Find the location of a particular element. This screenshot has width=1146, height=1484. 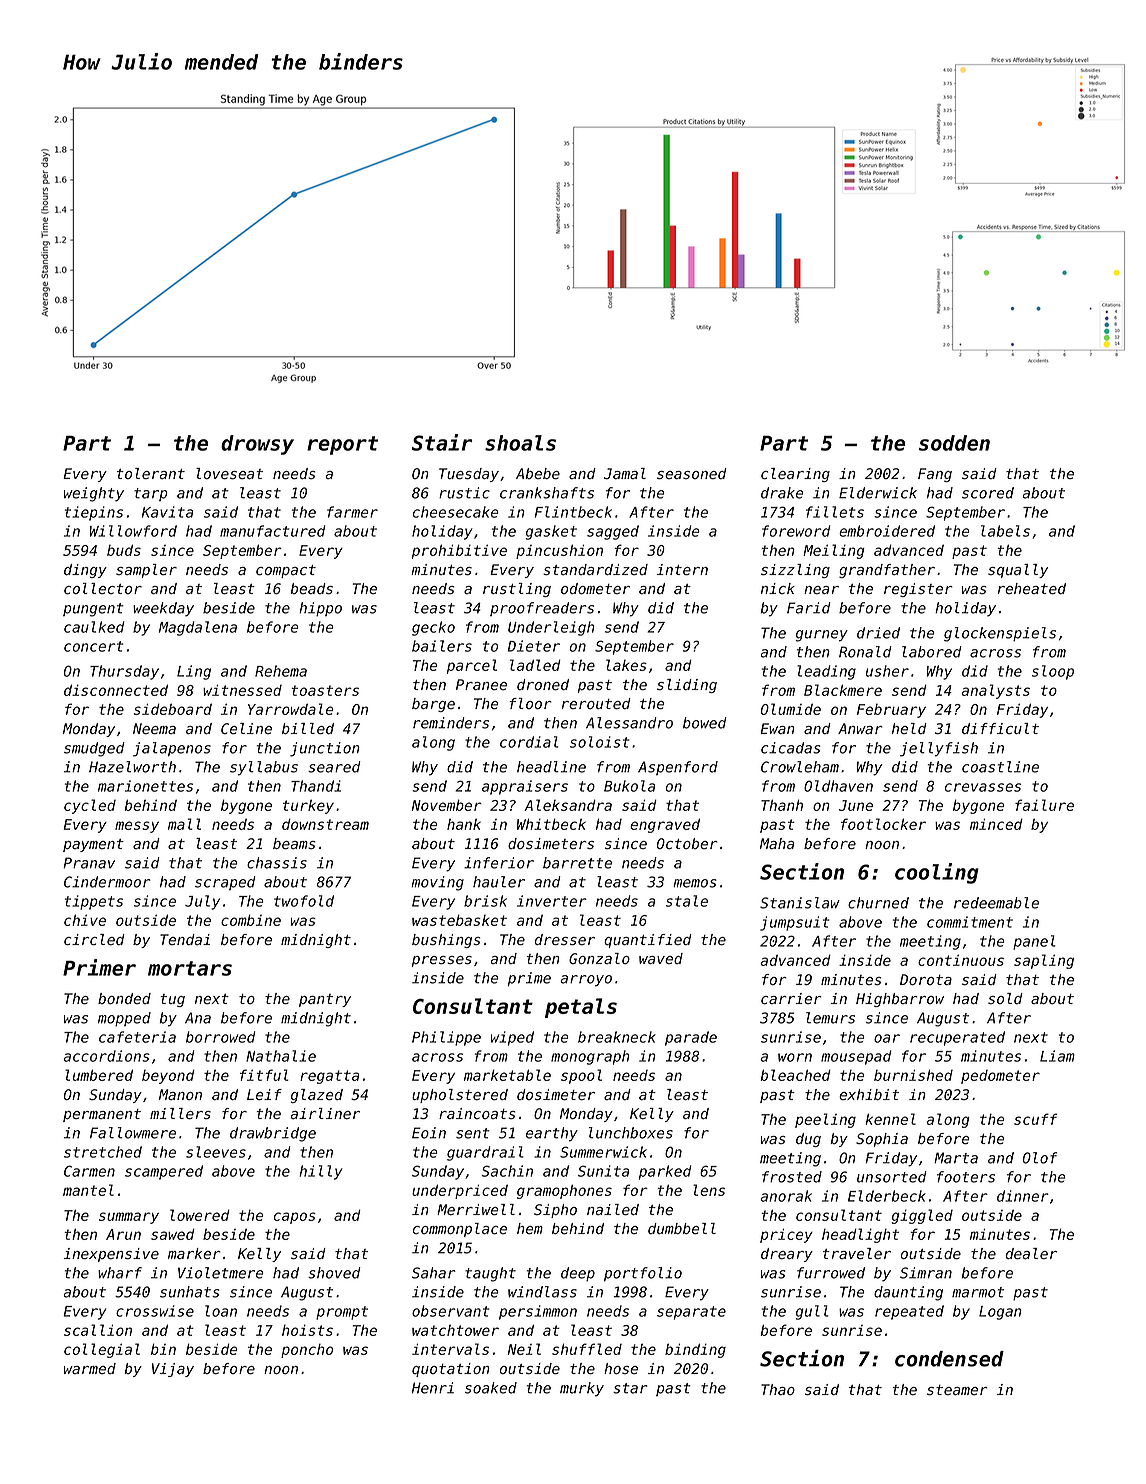

Thao is located at coordinates (778, 1389).
